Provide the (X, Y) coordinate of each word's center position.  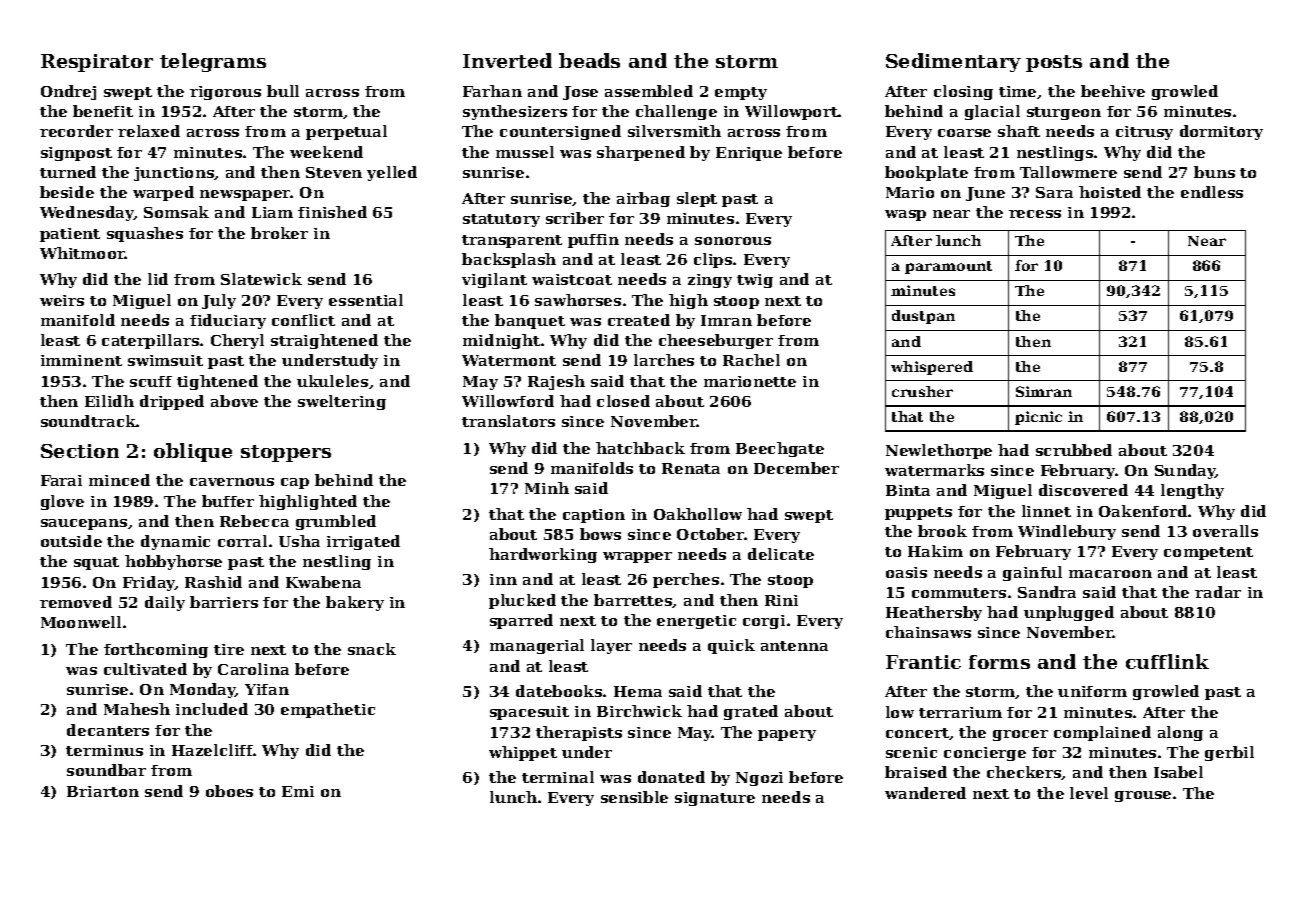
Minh (547, 488)
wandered (925, 793)
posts (1054, 63)
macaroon (1110, 574)
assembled (649, 91)
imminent (81, 360)
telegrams (213, 62)
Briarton (103, 791)
